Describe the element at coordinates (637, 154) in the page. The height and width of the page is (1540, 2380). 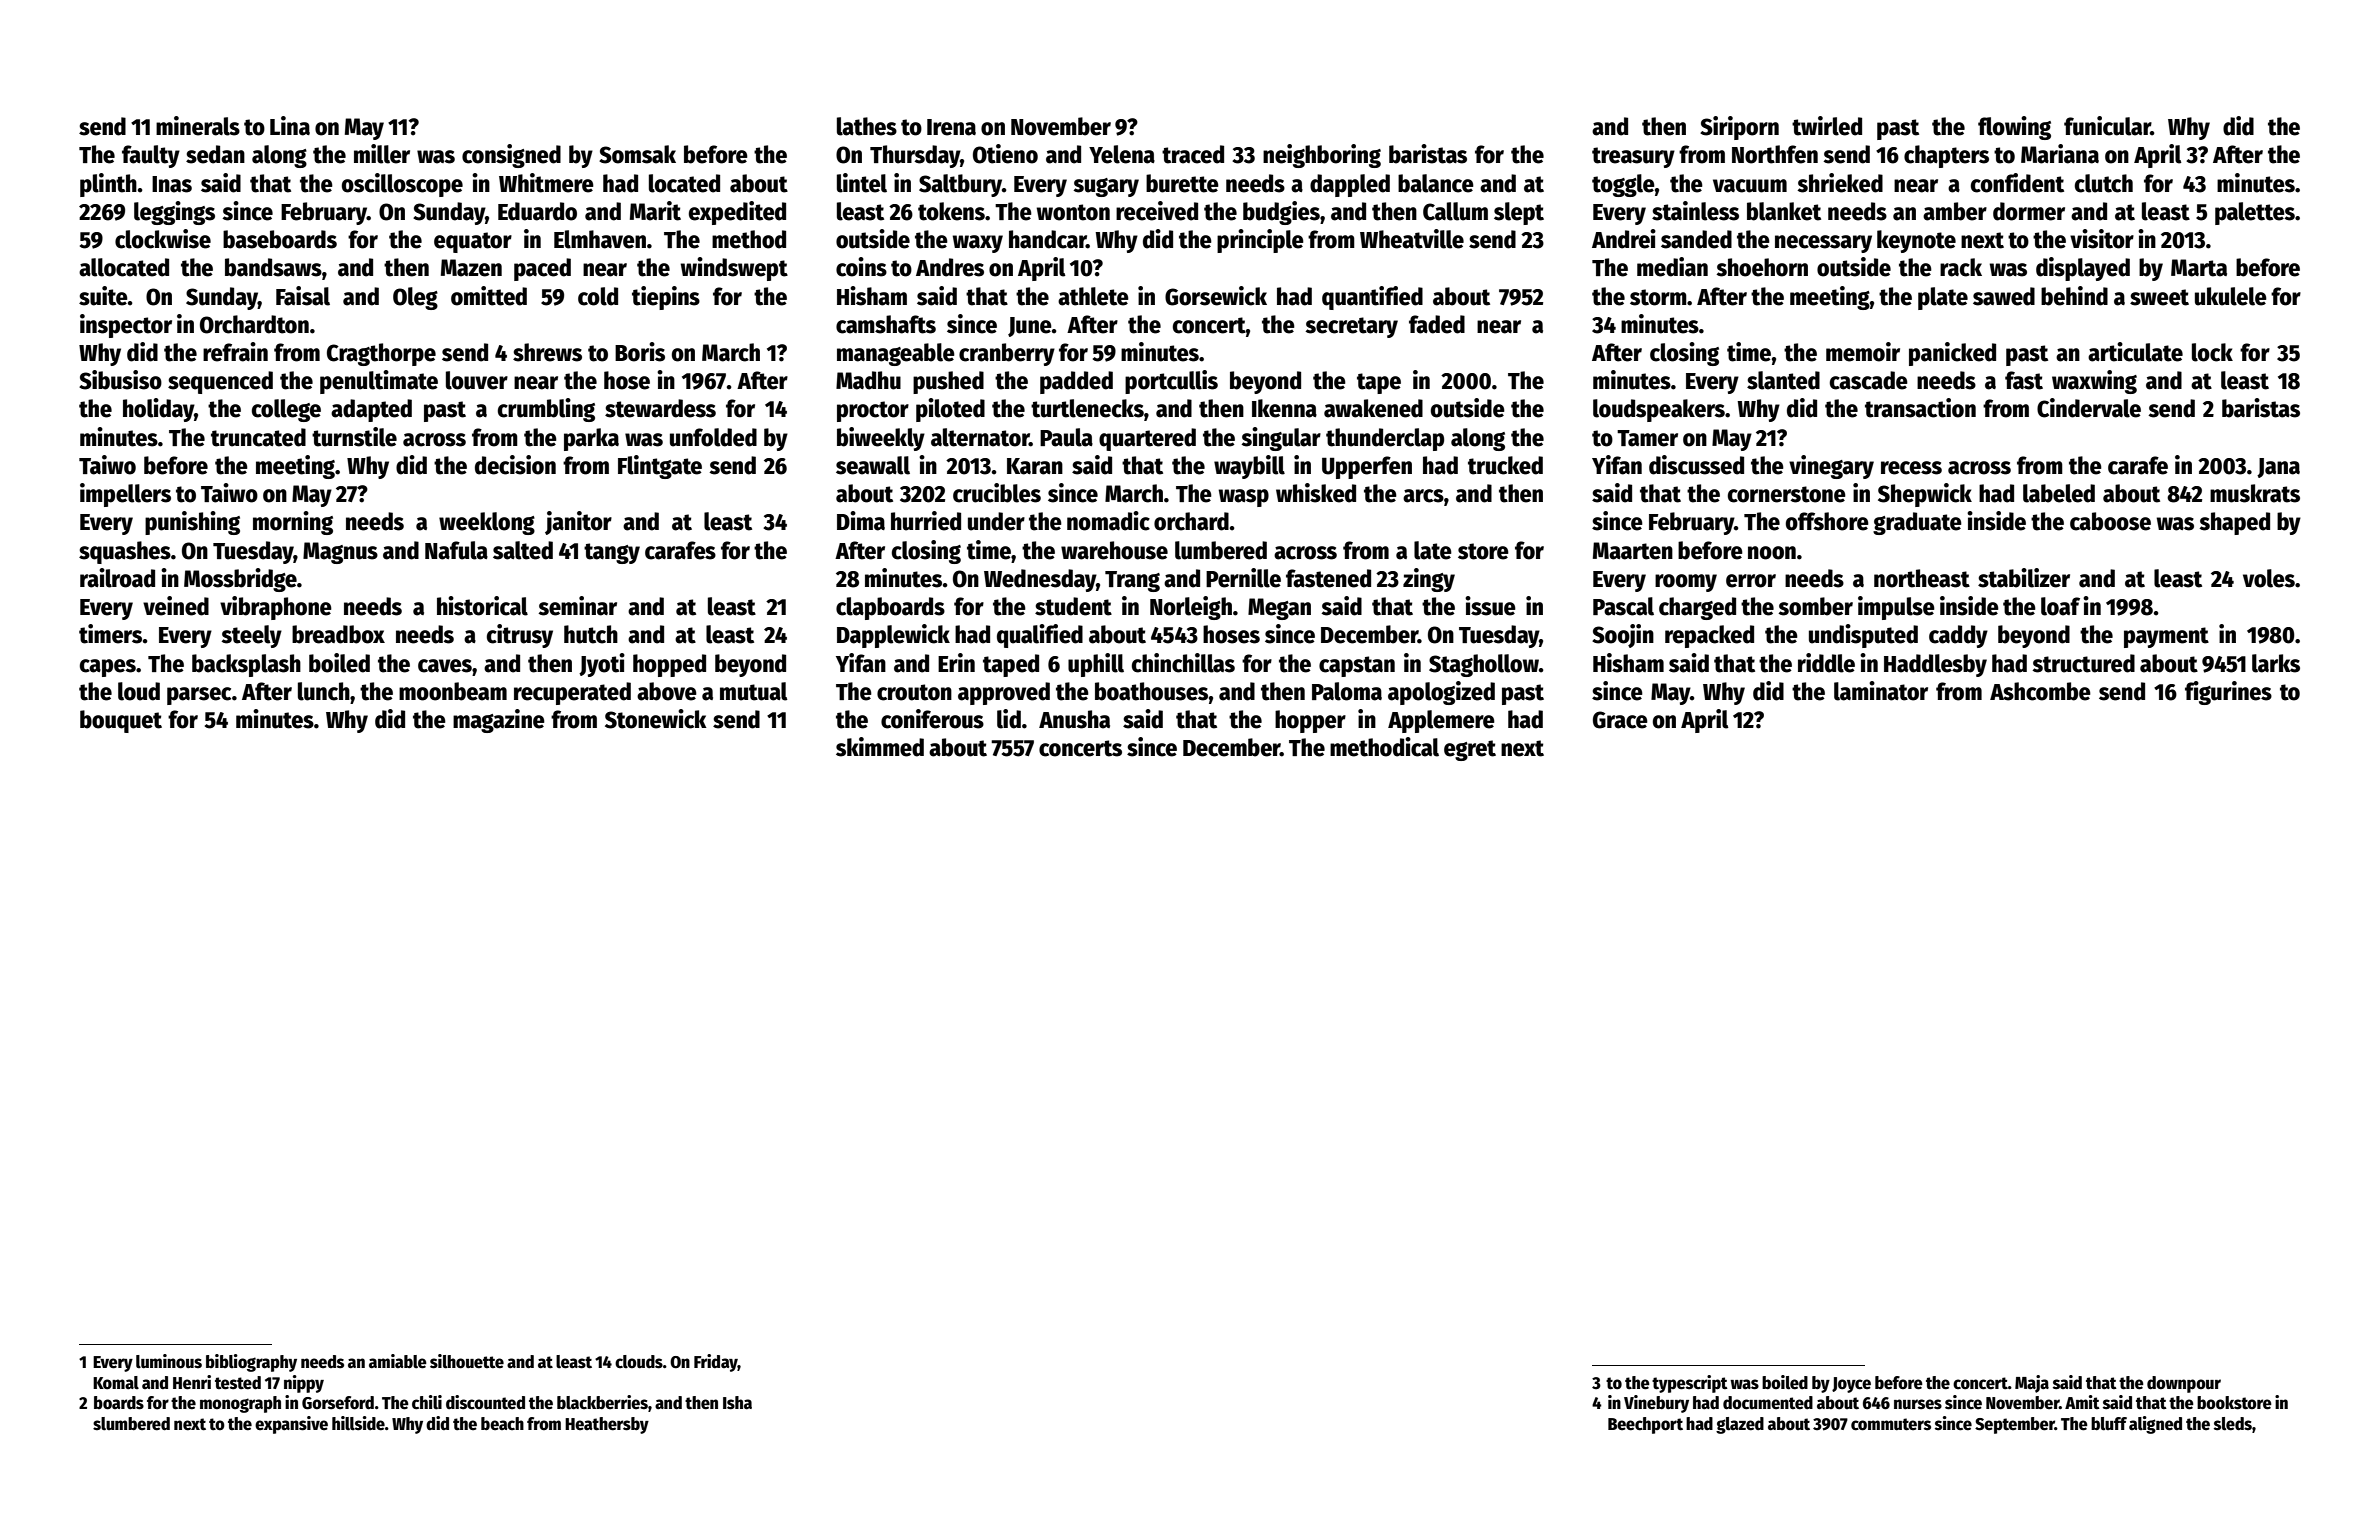
I see `Somsak` at that location.
